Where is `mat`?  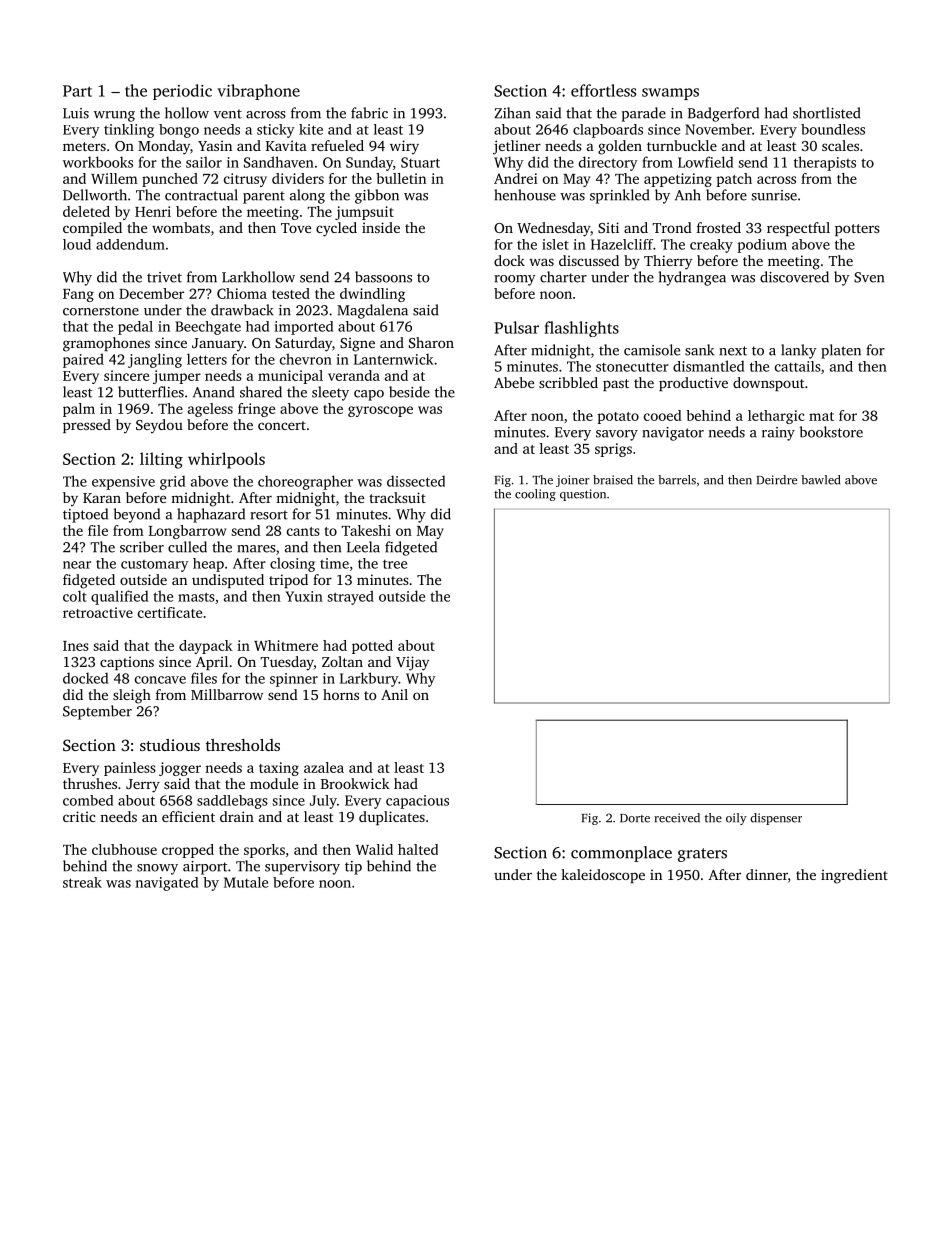
mat is located at coordinates (821, 416).
